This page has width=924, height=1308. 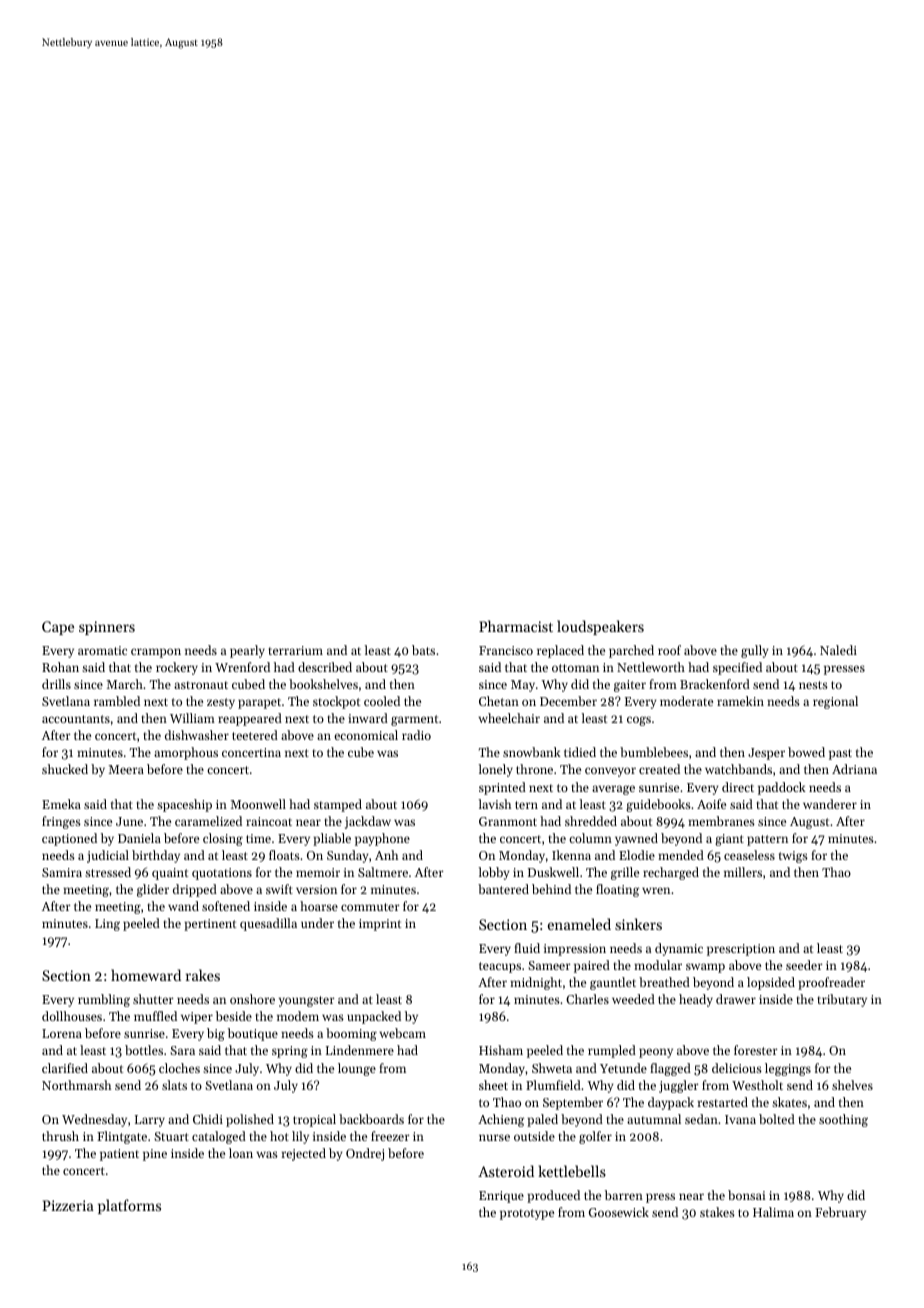 I want to click on nests, so click(x=813, y=685).
